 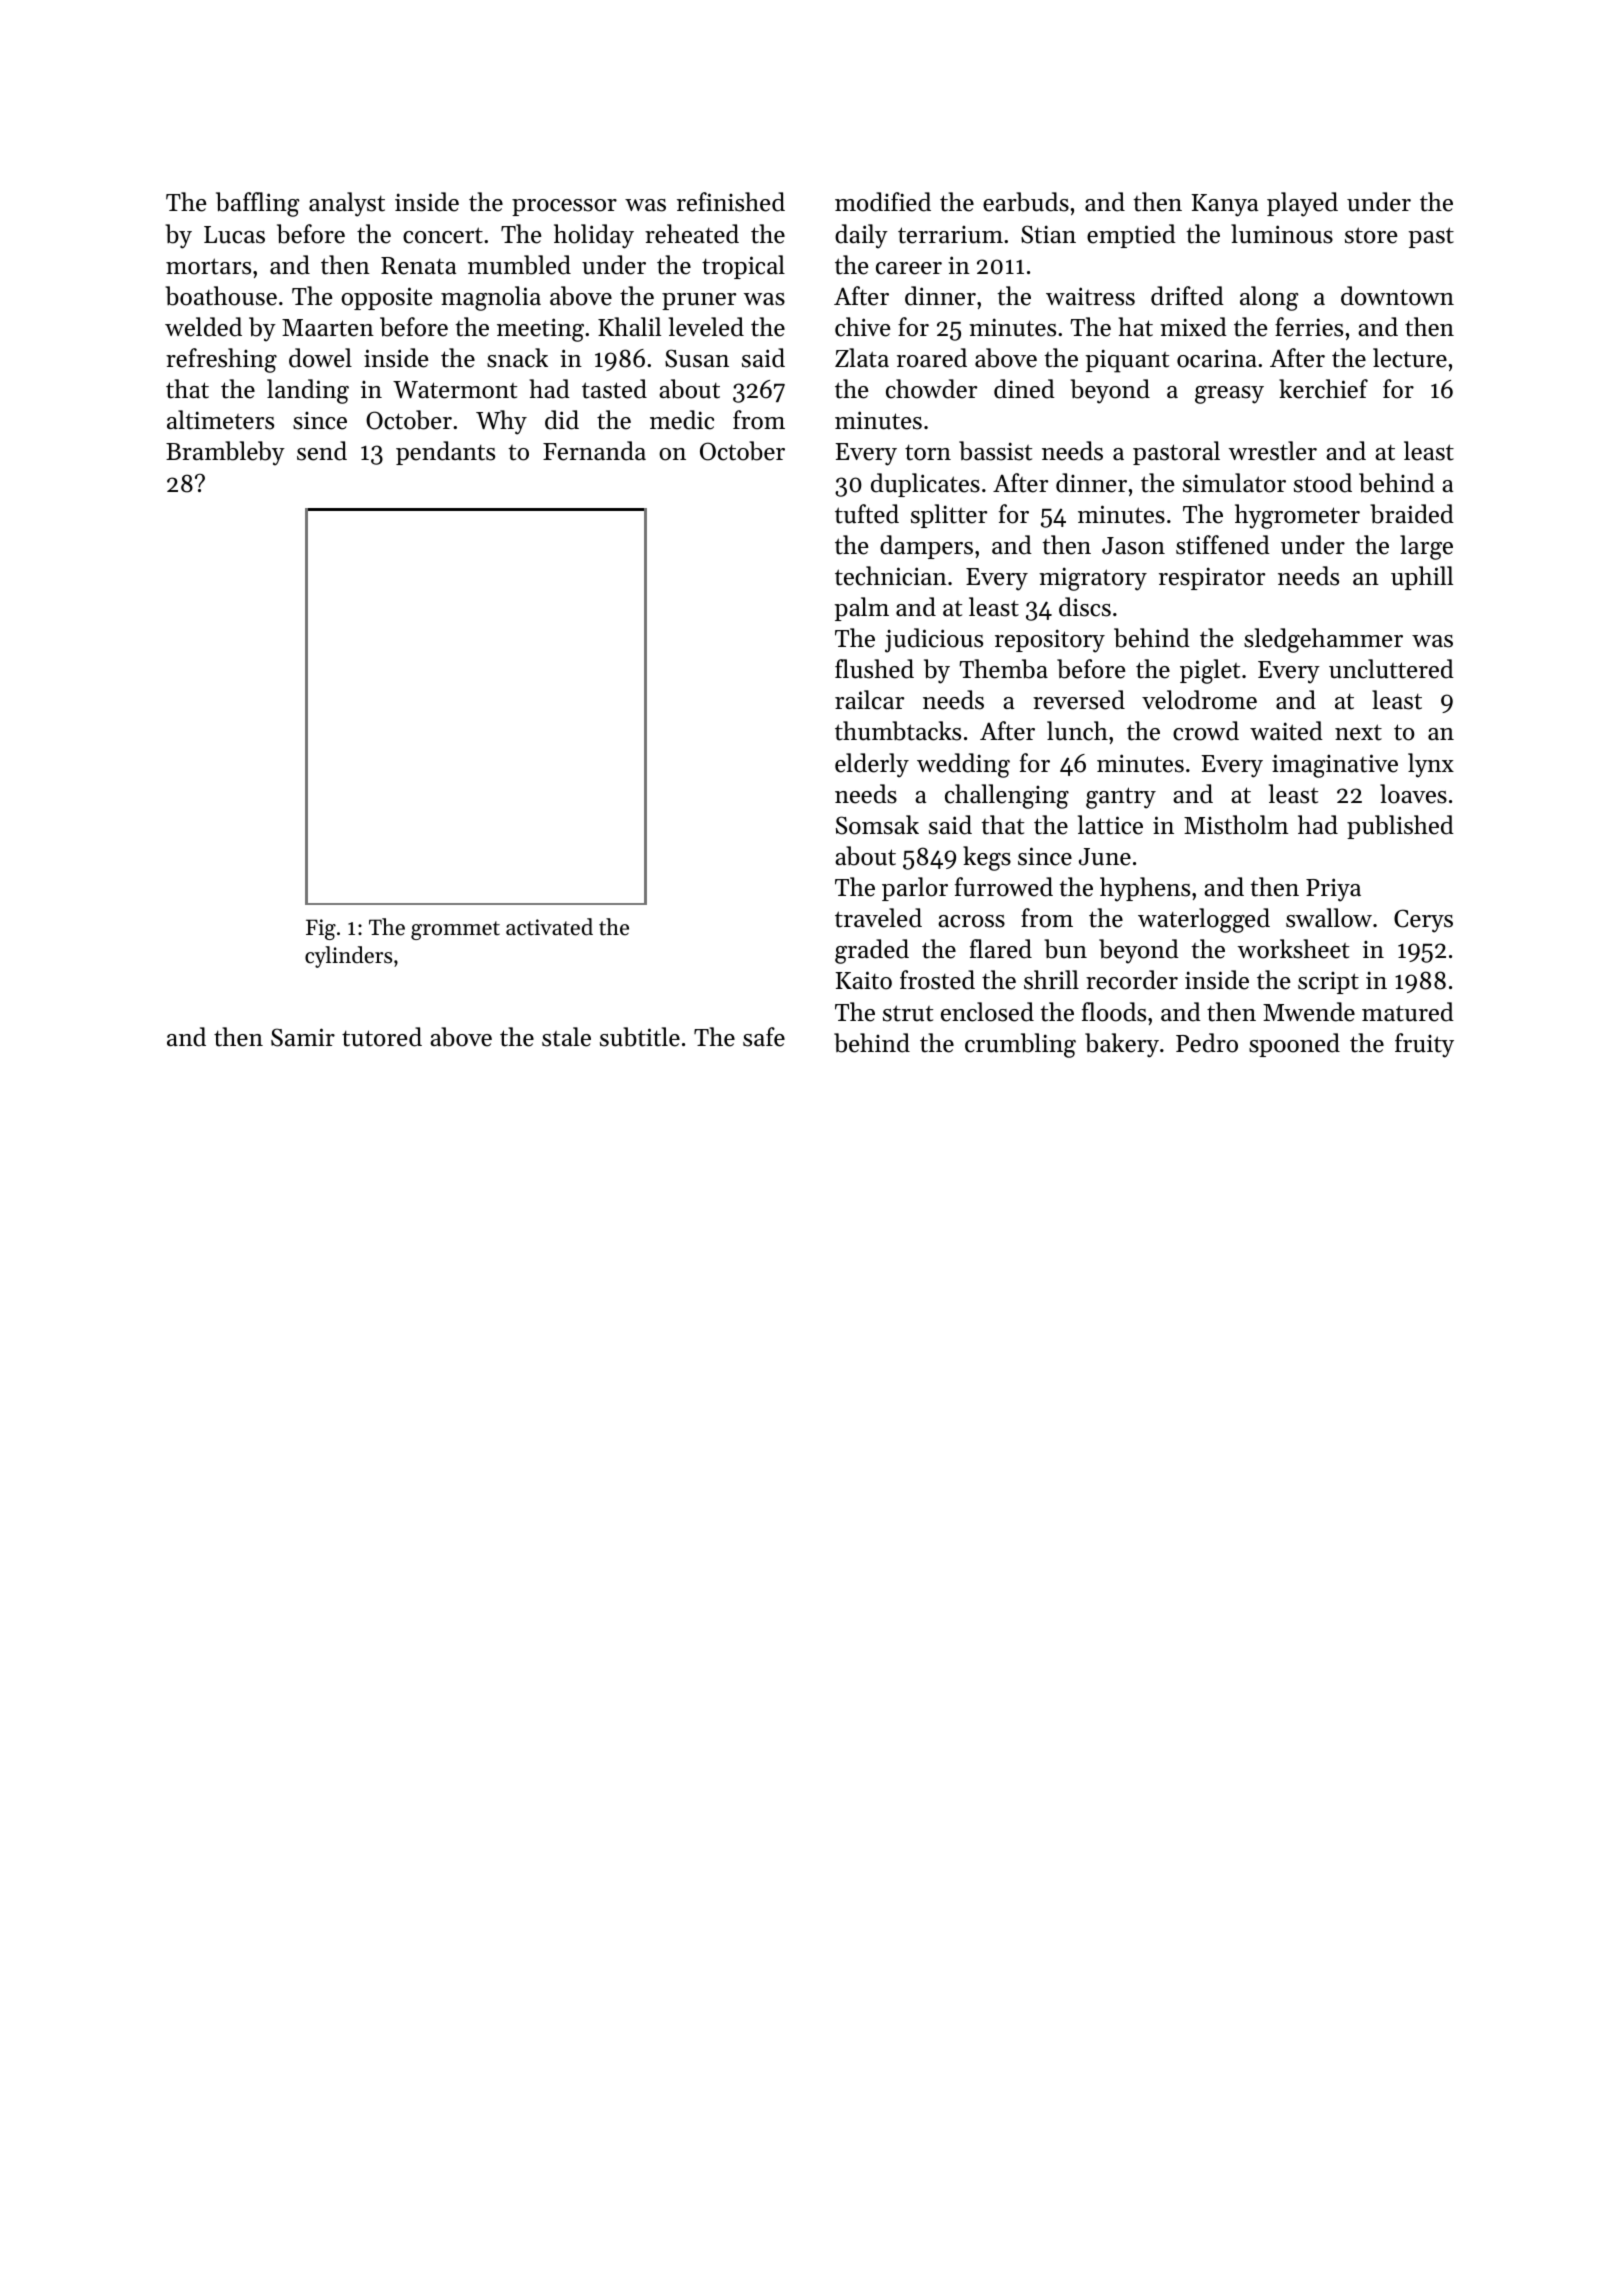 What do you see at coordinates (225, 453) in the screenshot?
I see `Brambleby` at bounding box center [225, 453].
